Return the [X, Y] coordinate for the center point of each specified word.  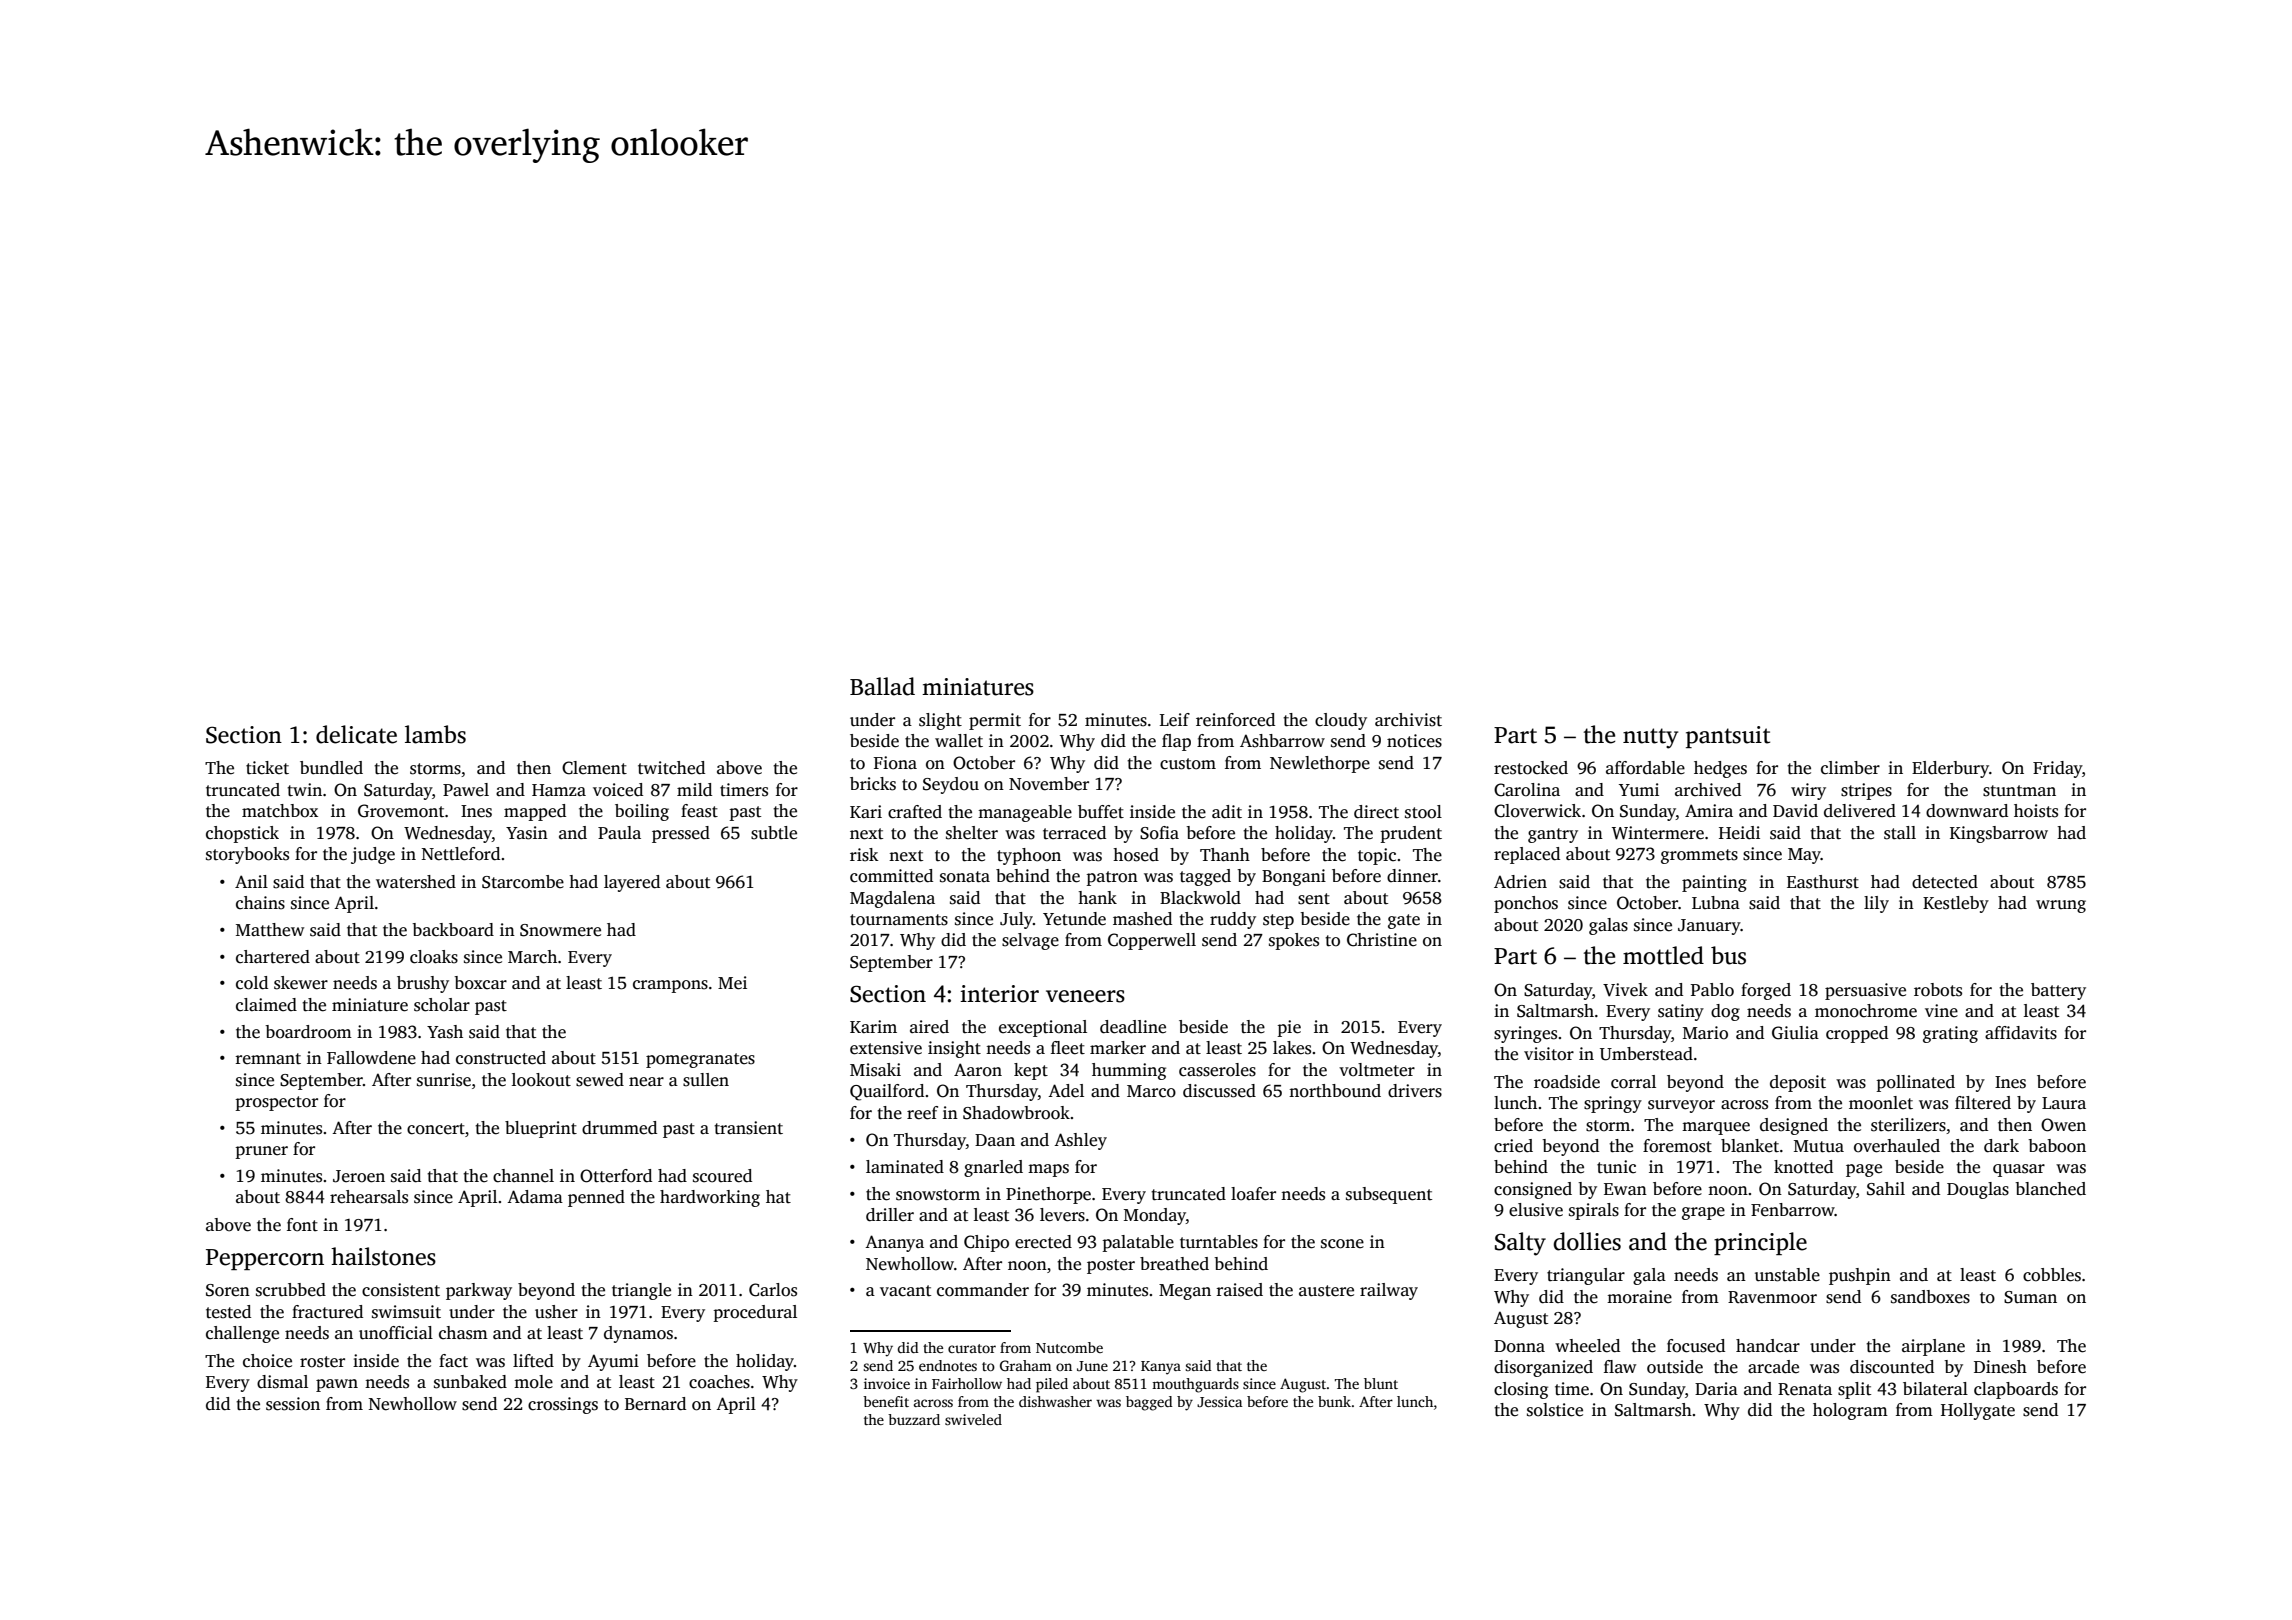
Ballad [882, 686]
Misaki [875, 1070]
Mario [1705, 1033]
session [293, 1404]
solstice [1555, 1410]
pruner [261, 1152]
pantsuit [1728, 737]
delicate [356, 734]
